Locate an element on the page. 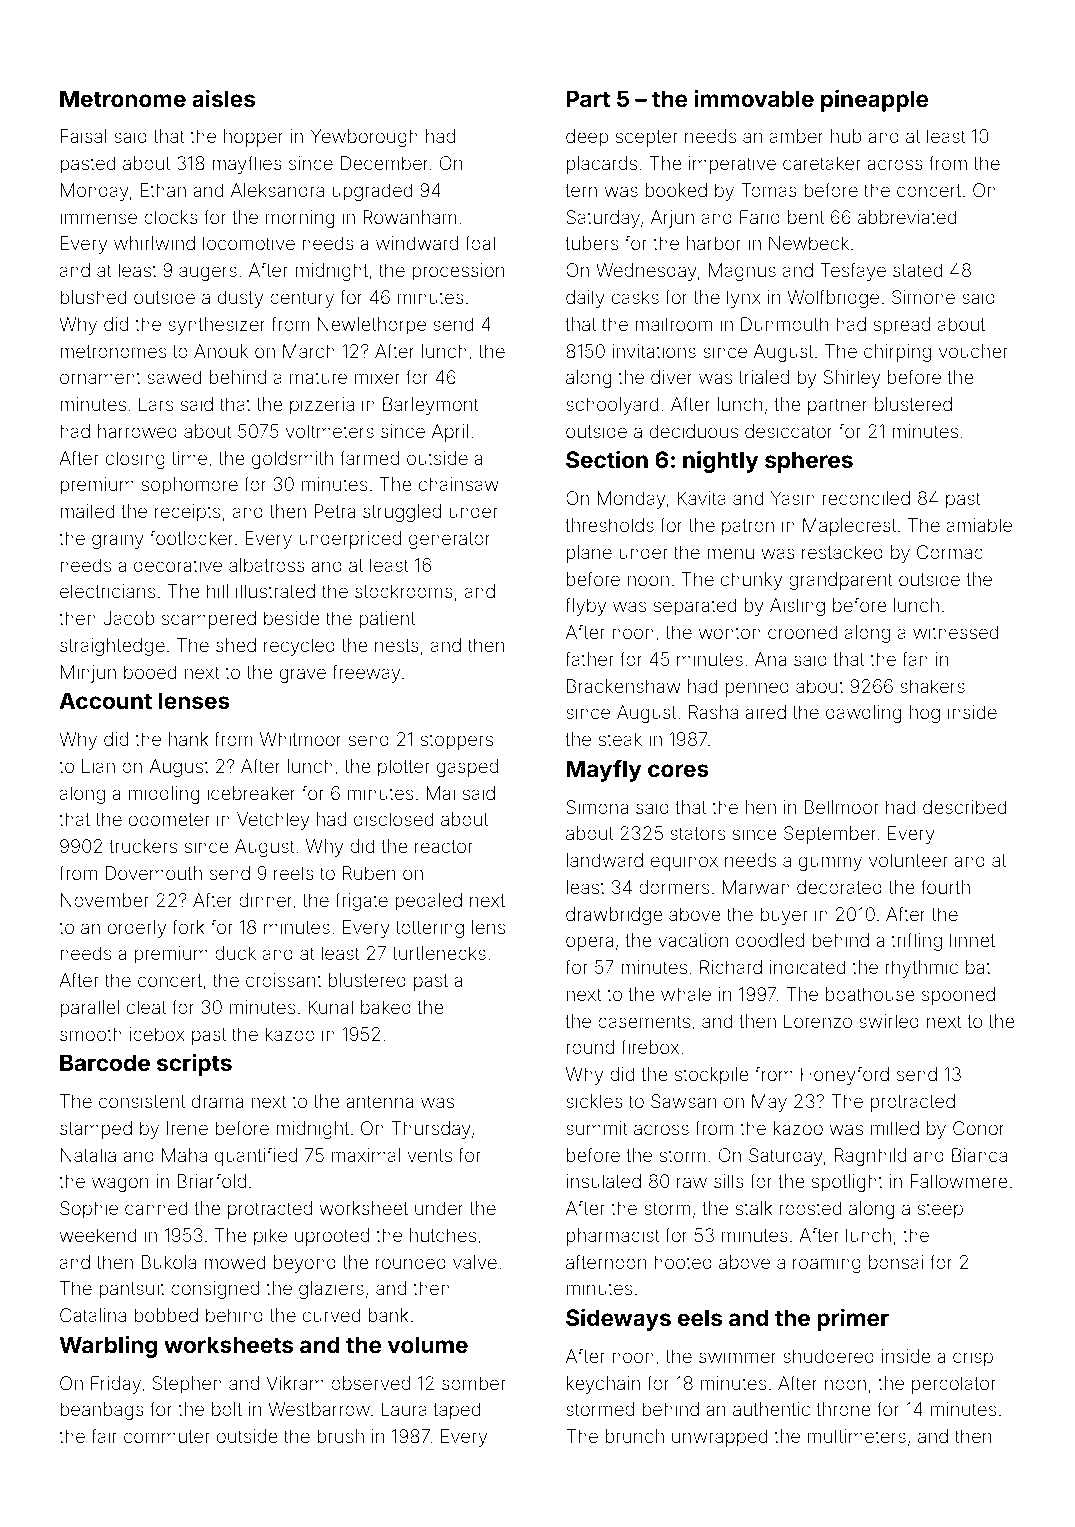 The width and height of the page is (1075, 1527). unwrapped is located at coordinates (719, 1438).
